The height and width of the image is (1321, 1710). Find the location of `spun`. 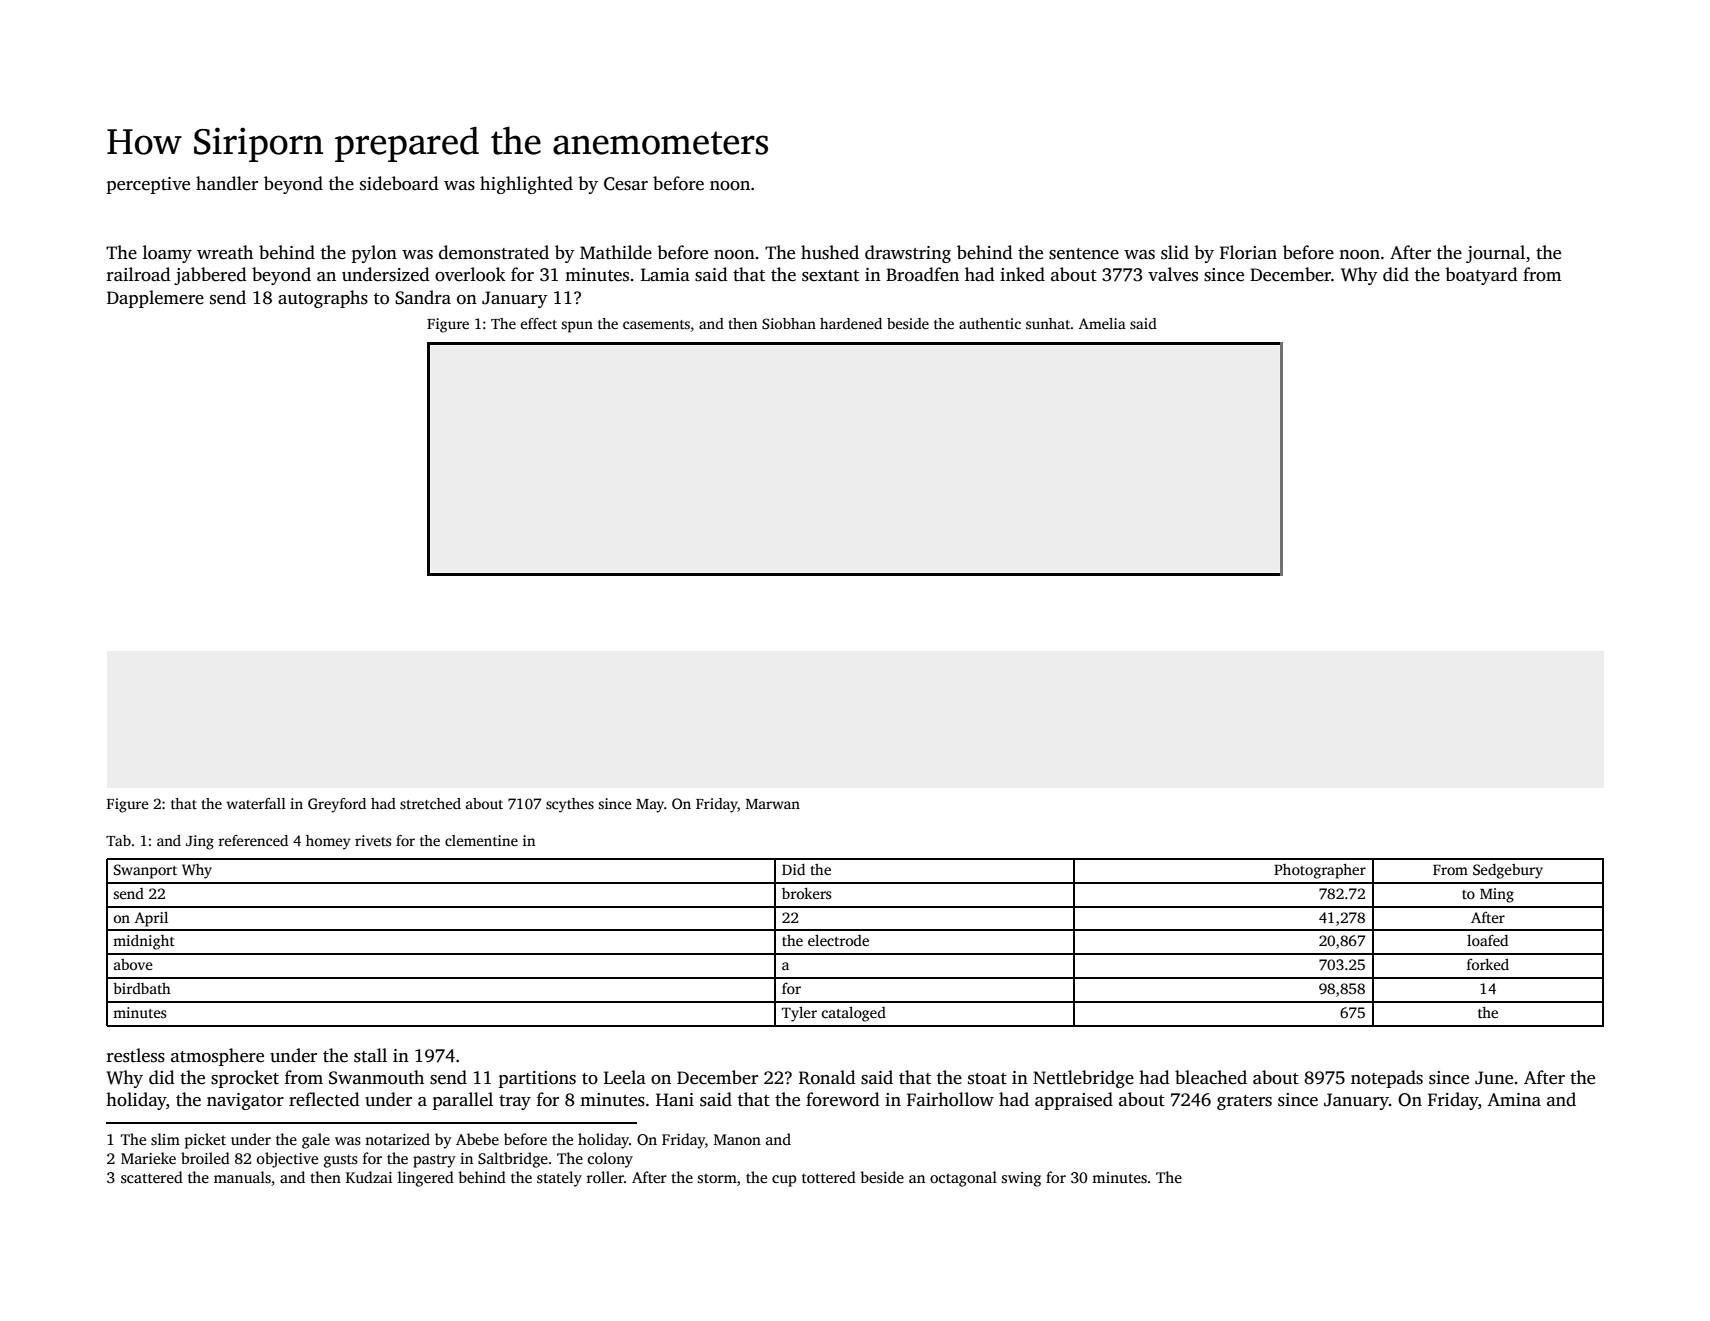

spun is located at coordinates (577, 327).
